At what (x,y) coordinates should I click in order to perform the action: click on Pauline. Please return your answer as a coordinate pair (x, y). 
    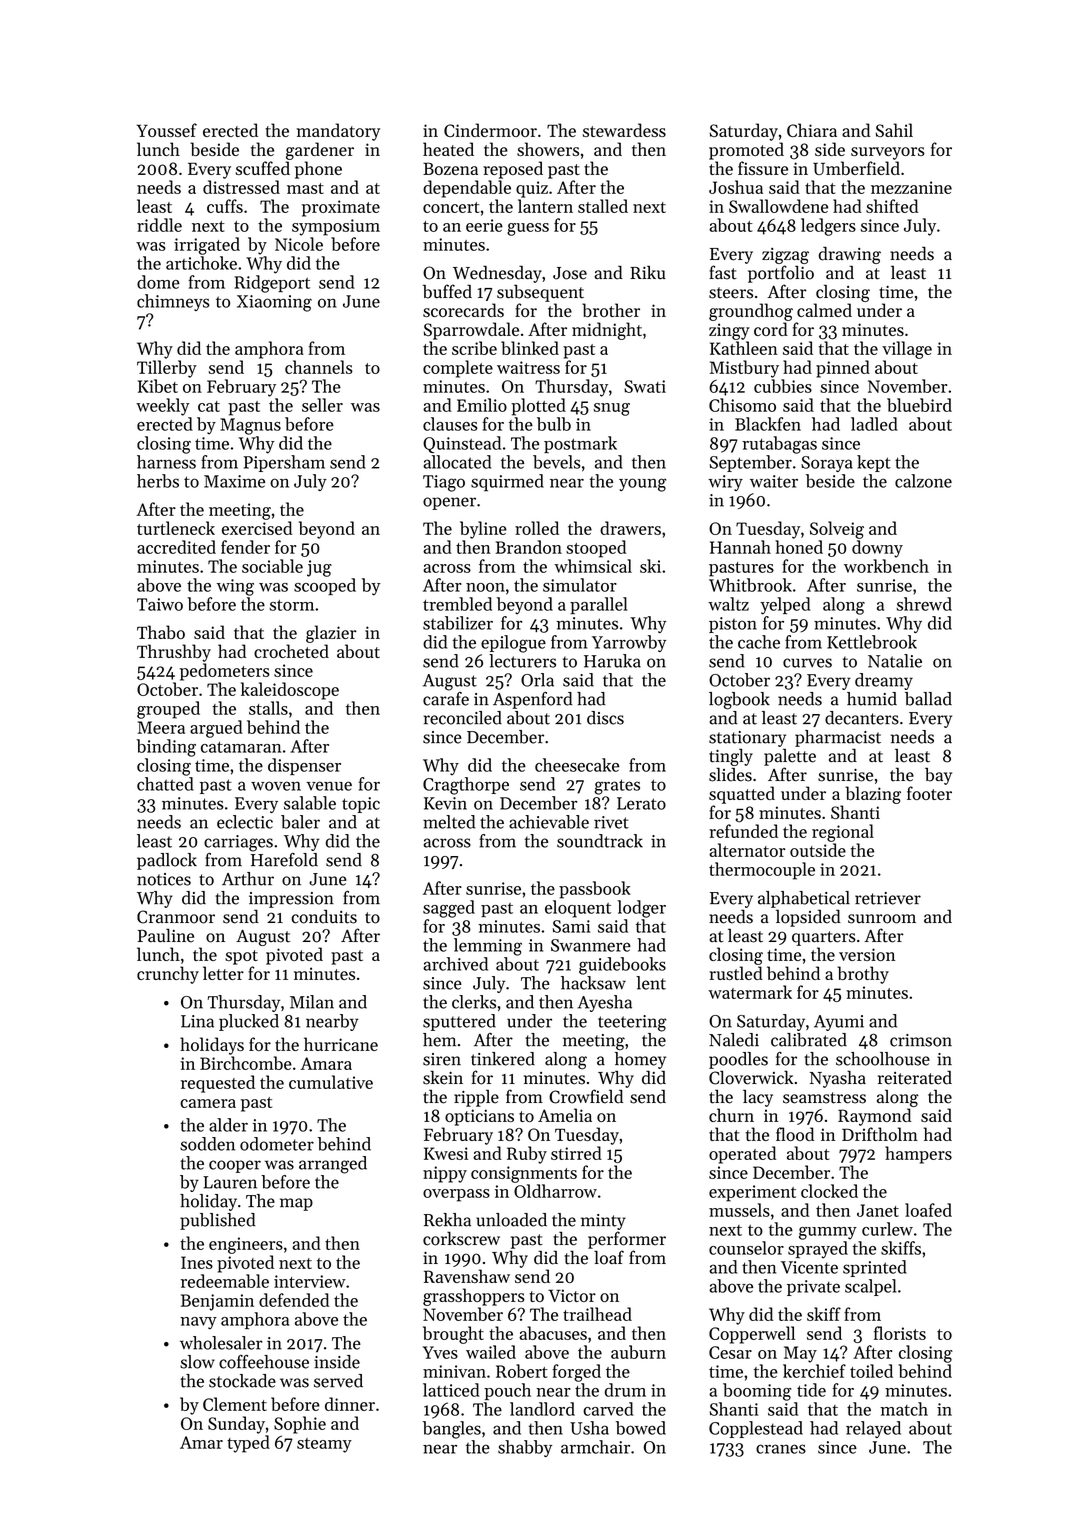
    Looking at the image, I should click on (166, 936).
